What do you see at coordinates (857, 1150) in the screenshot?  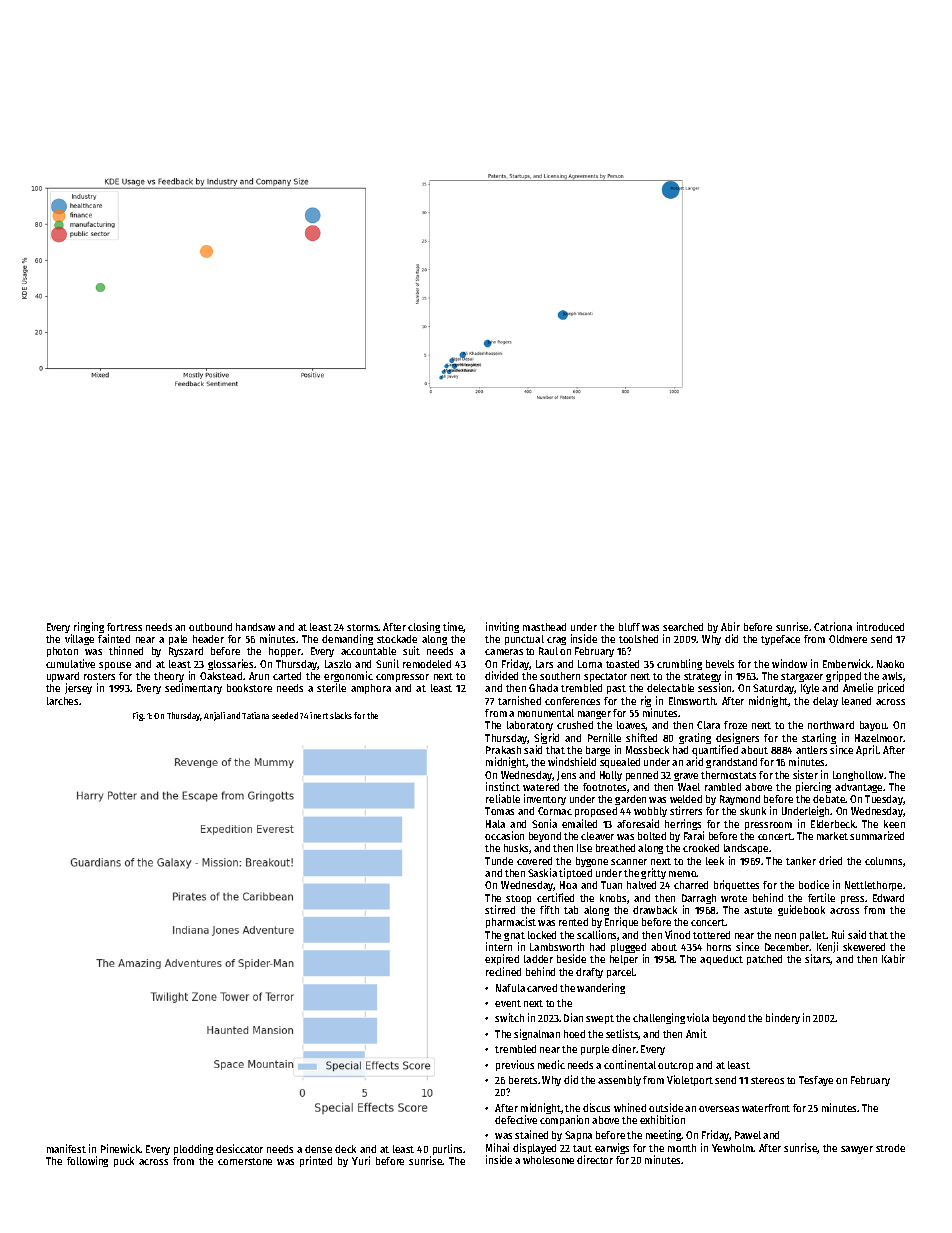 I see `sawyer` at bounding box center [857, 1150].
